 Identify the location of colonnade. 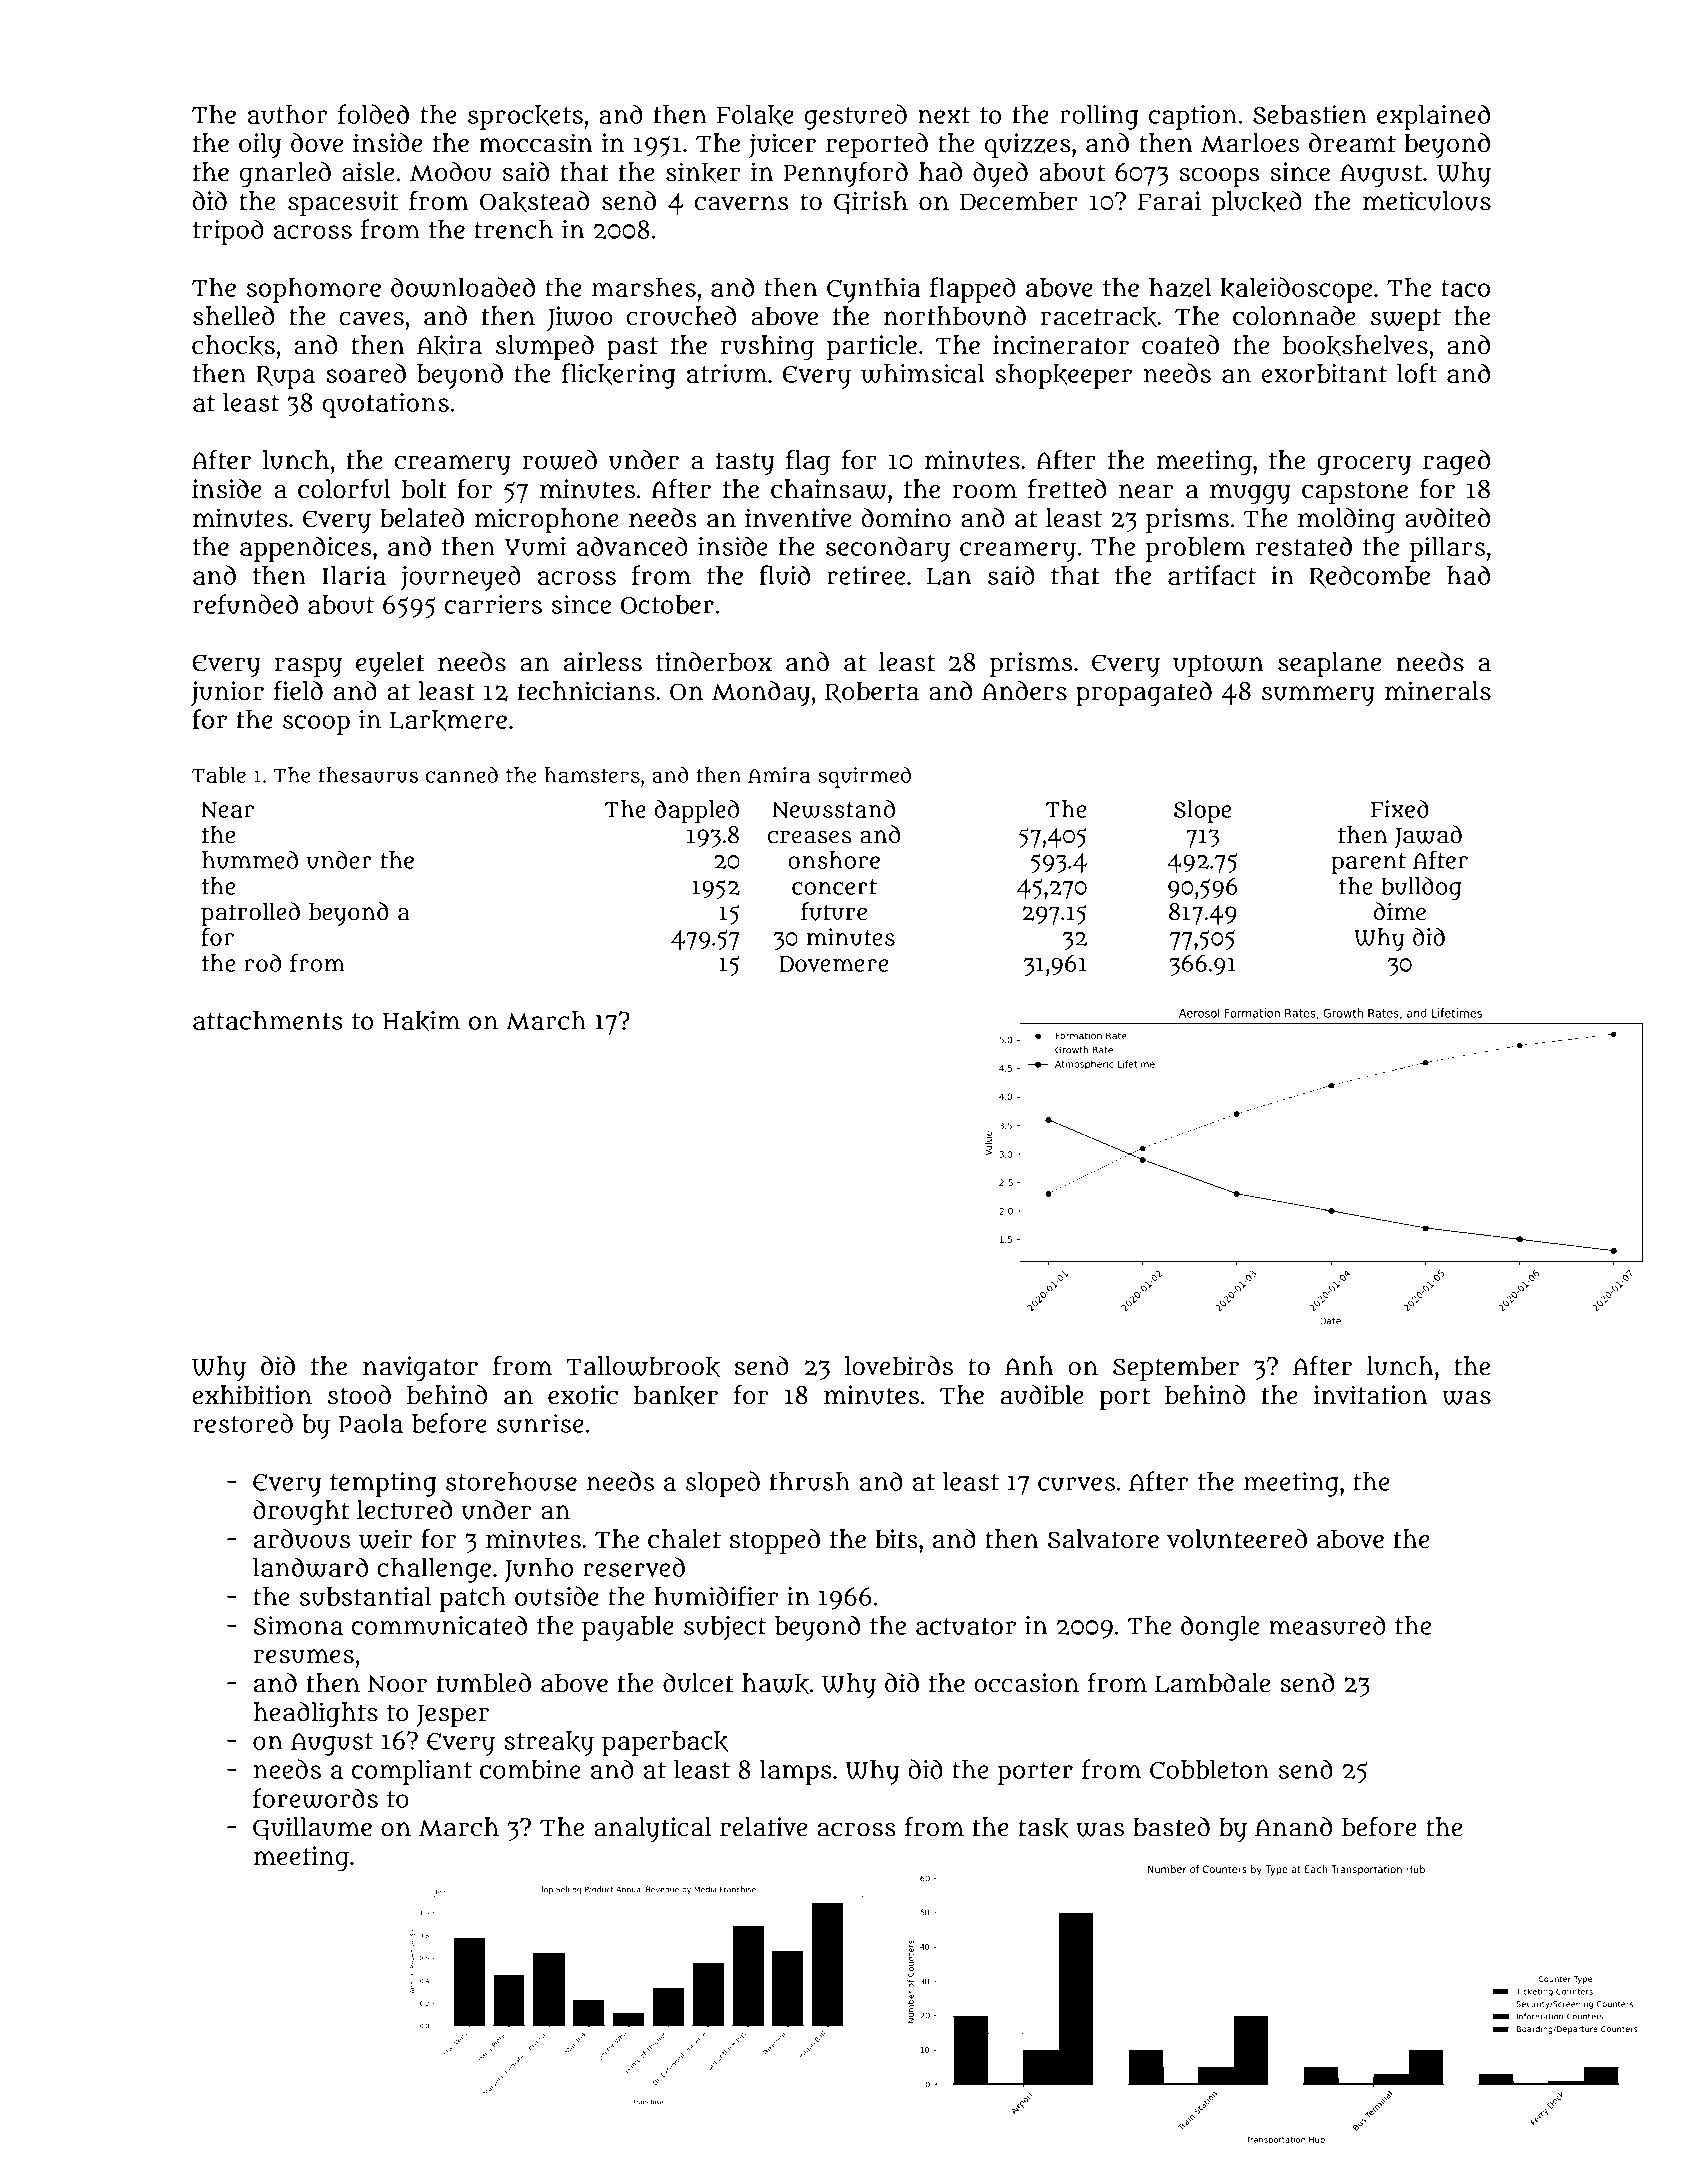
(1294, 316).
